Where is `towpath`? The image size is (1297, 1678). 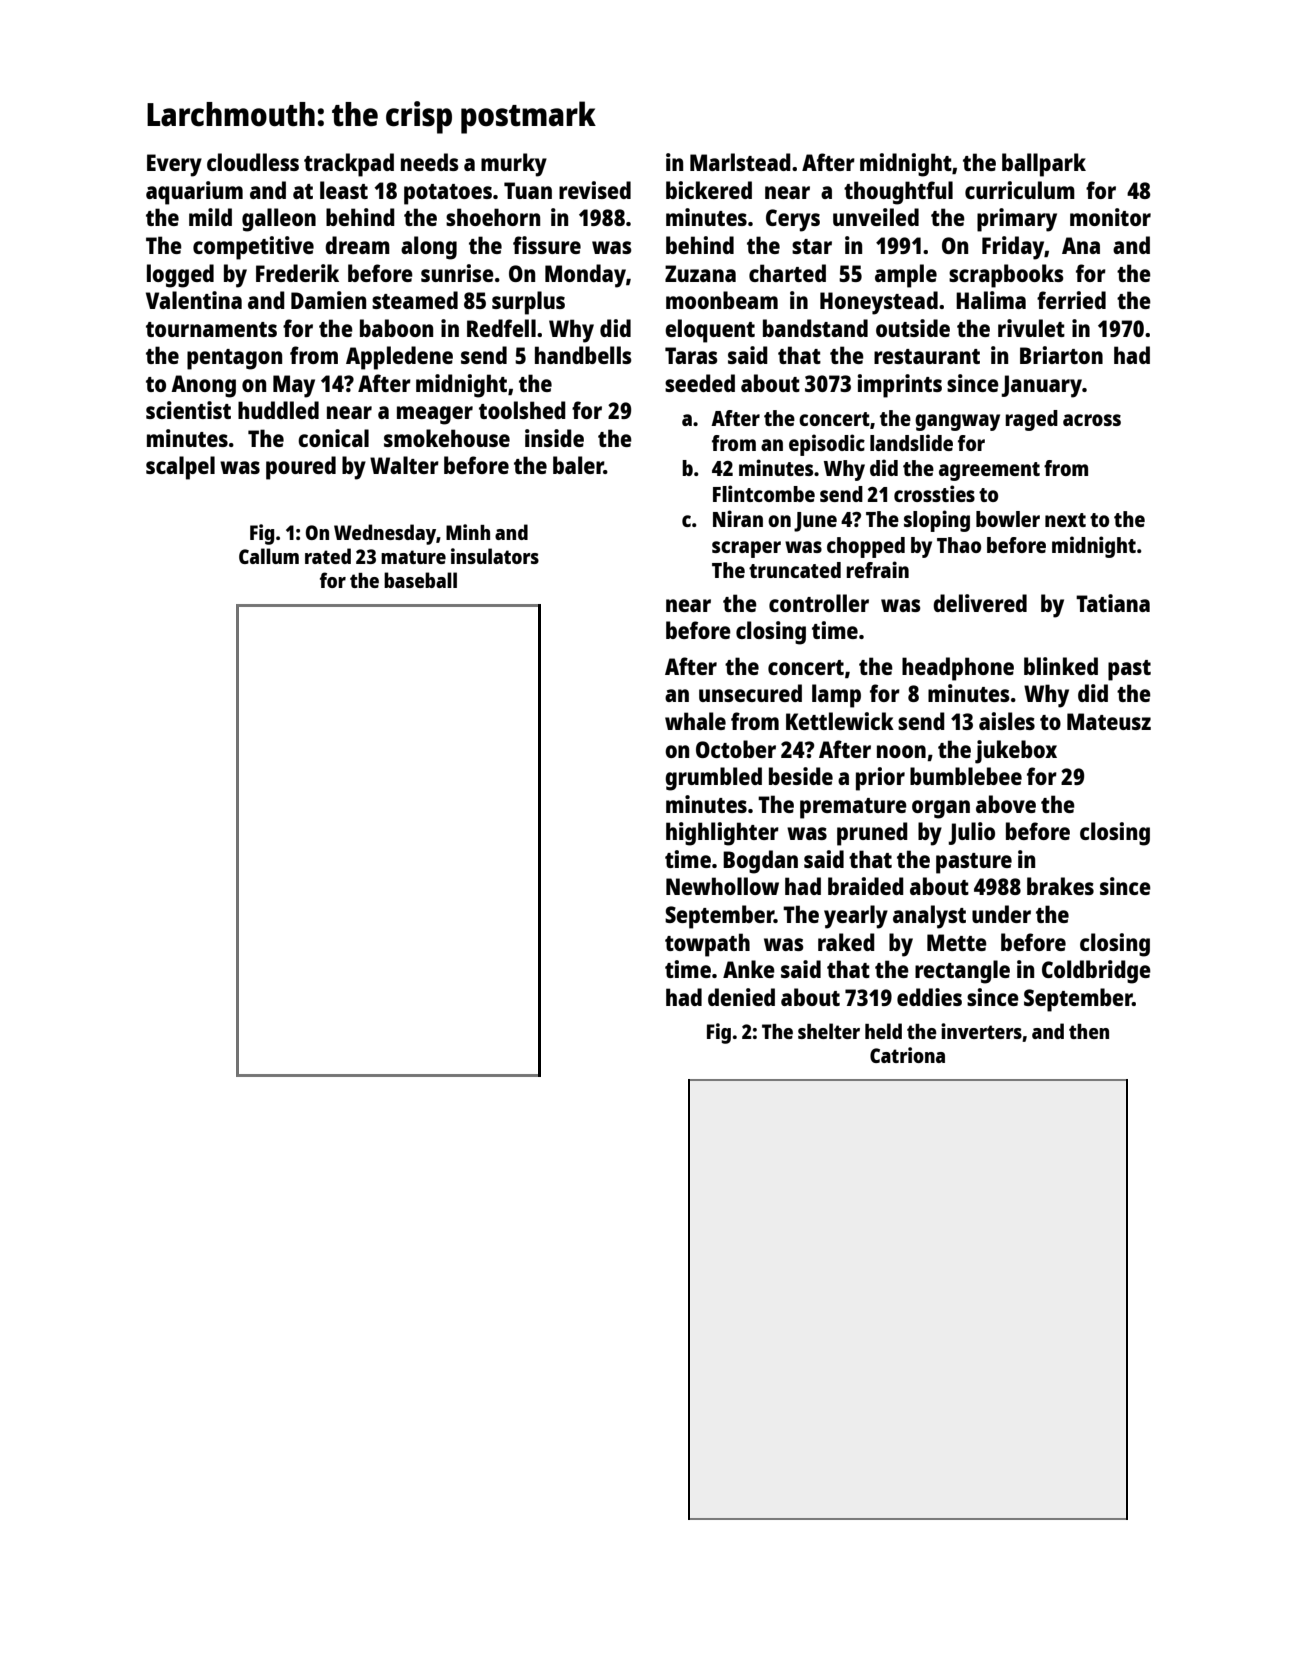 towpath is located at coordinates (707, 945).
